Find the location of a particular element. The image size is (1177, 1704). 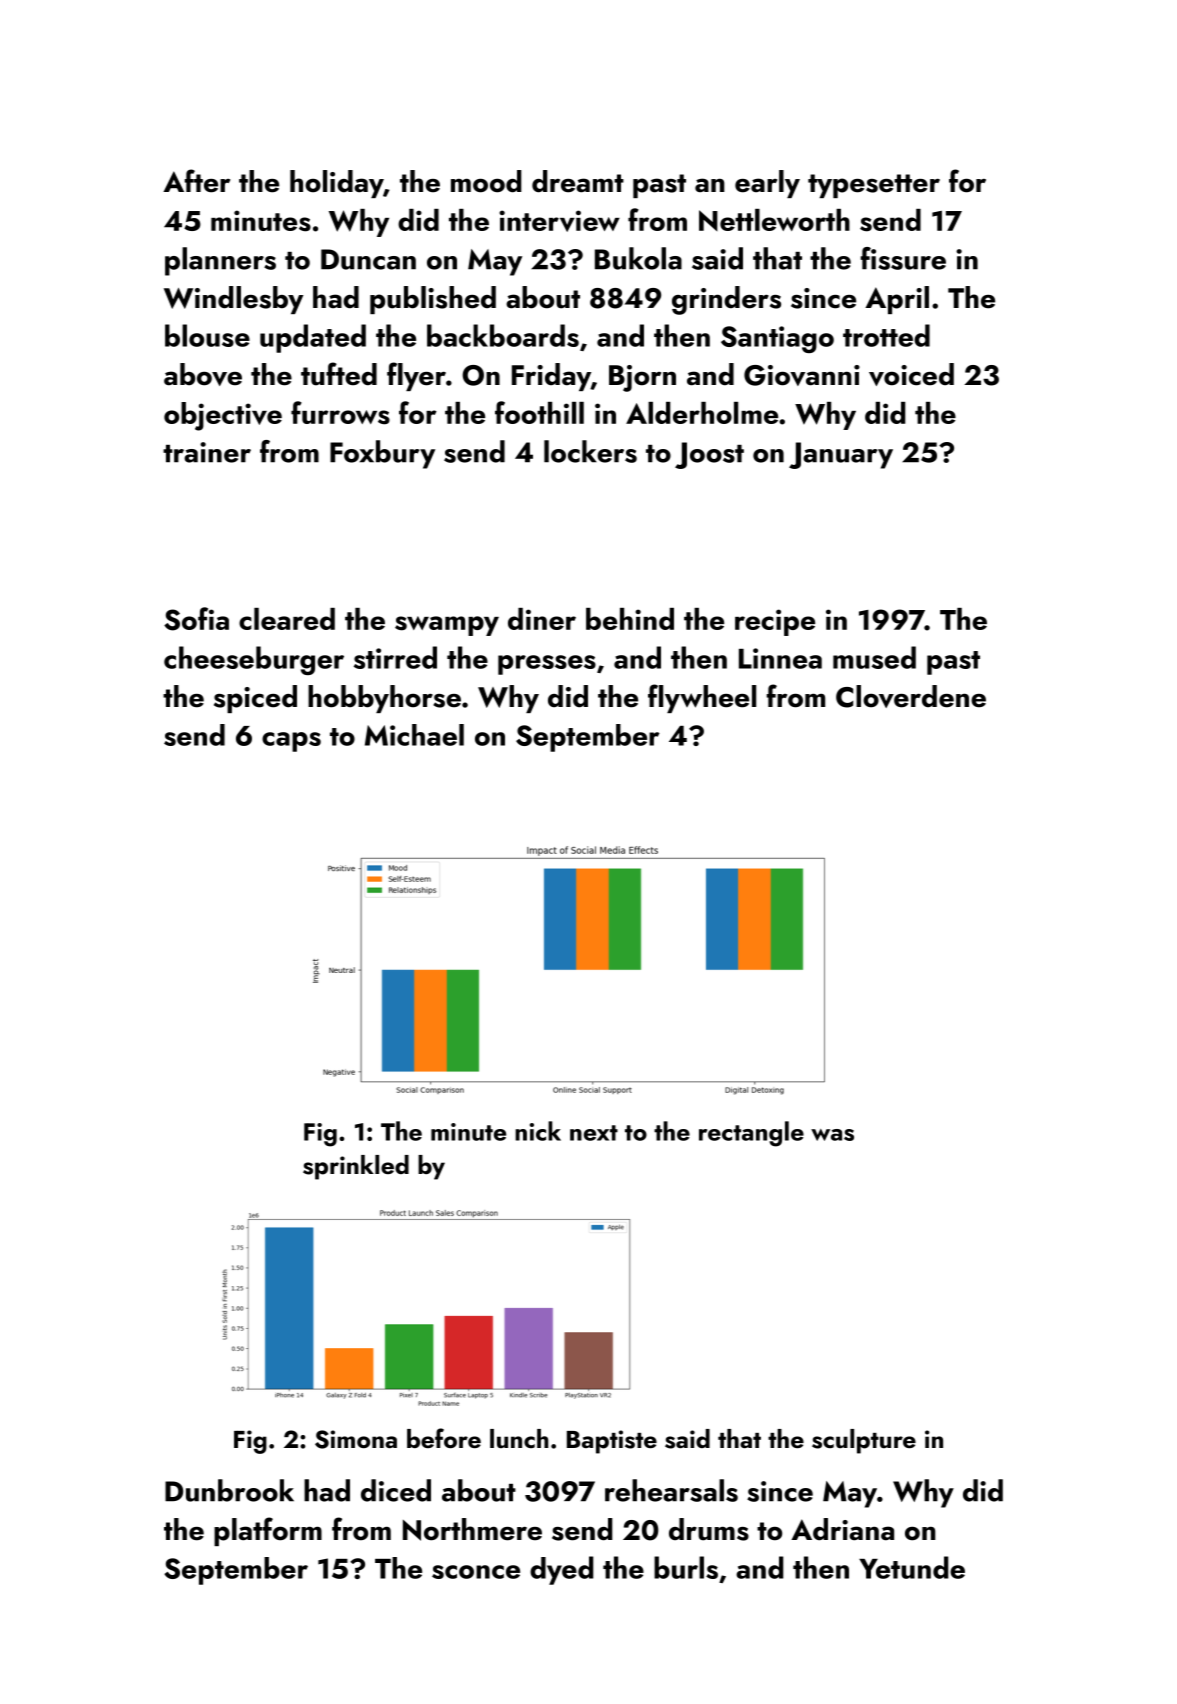

interview is located at coordinates (559, 221).
